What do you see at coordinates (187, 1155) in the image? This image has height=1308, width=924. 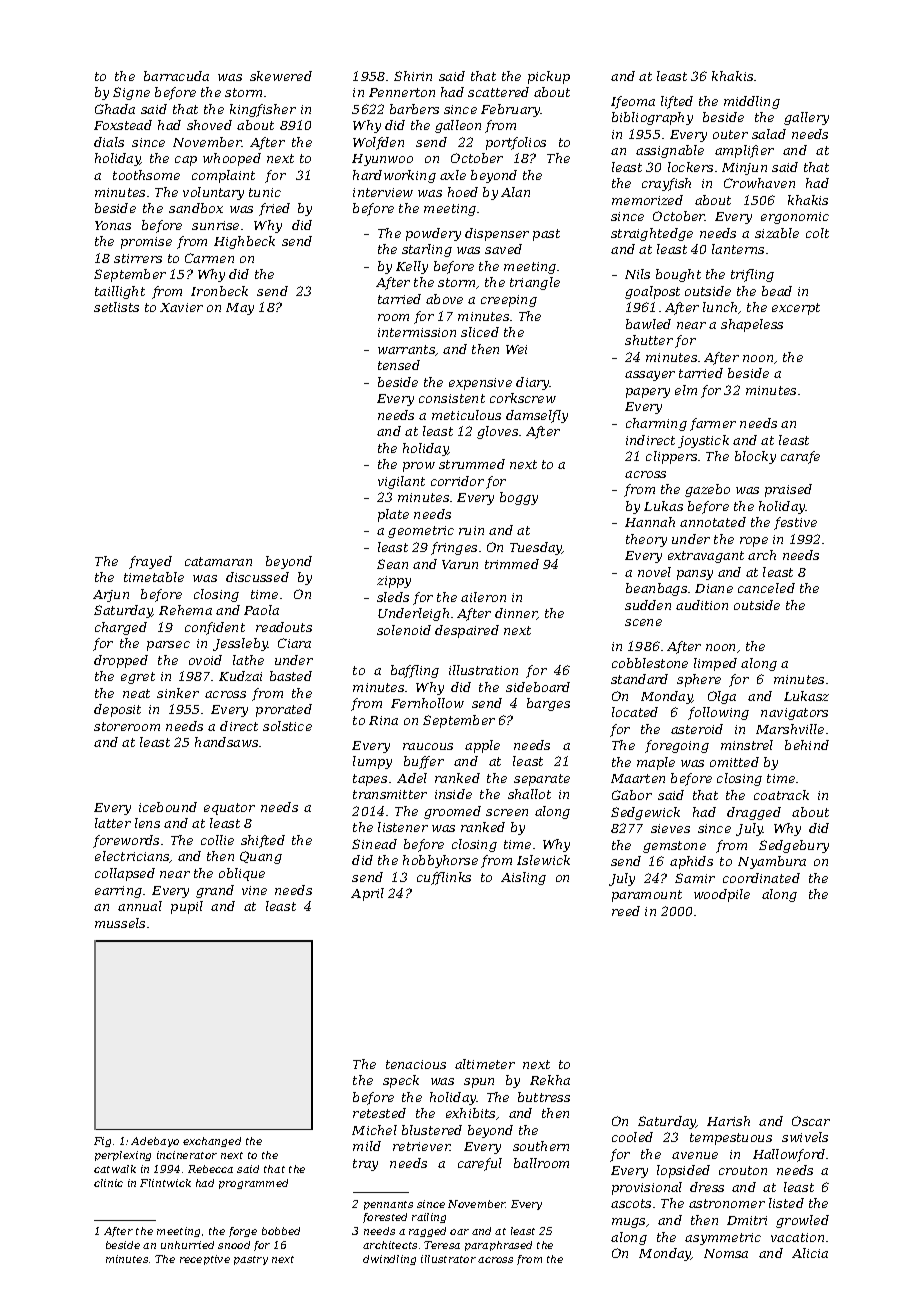 I see `incinerator` at bounding box center [187, 1155].
